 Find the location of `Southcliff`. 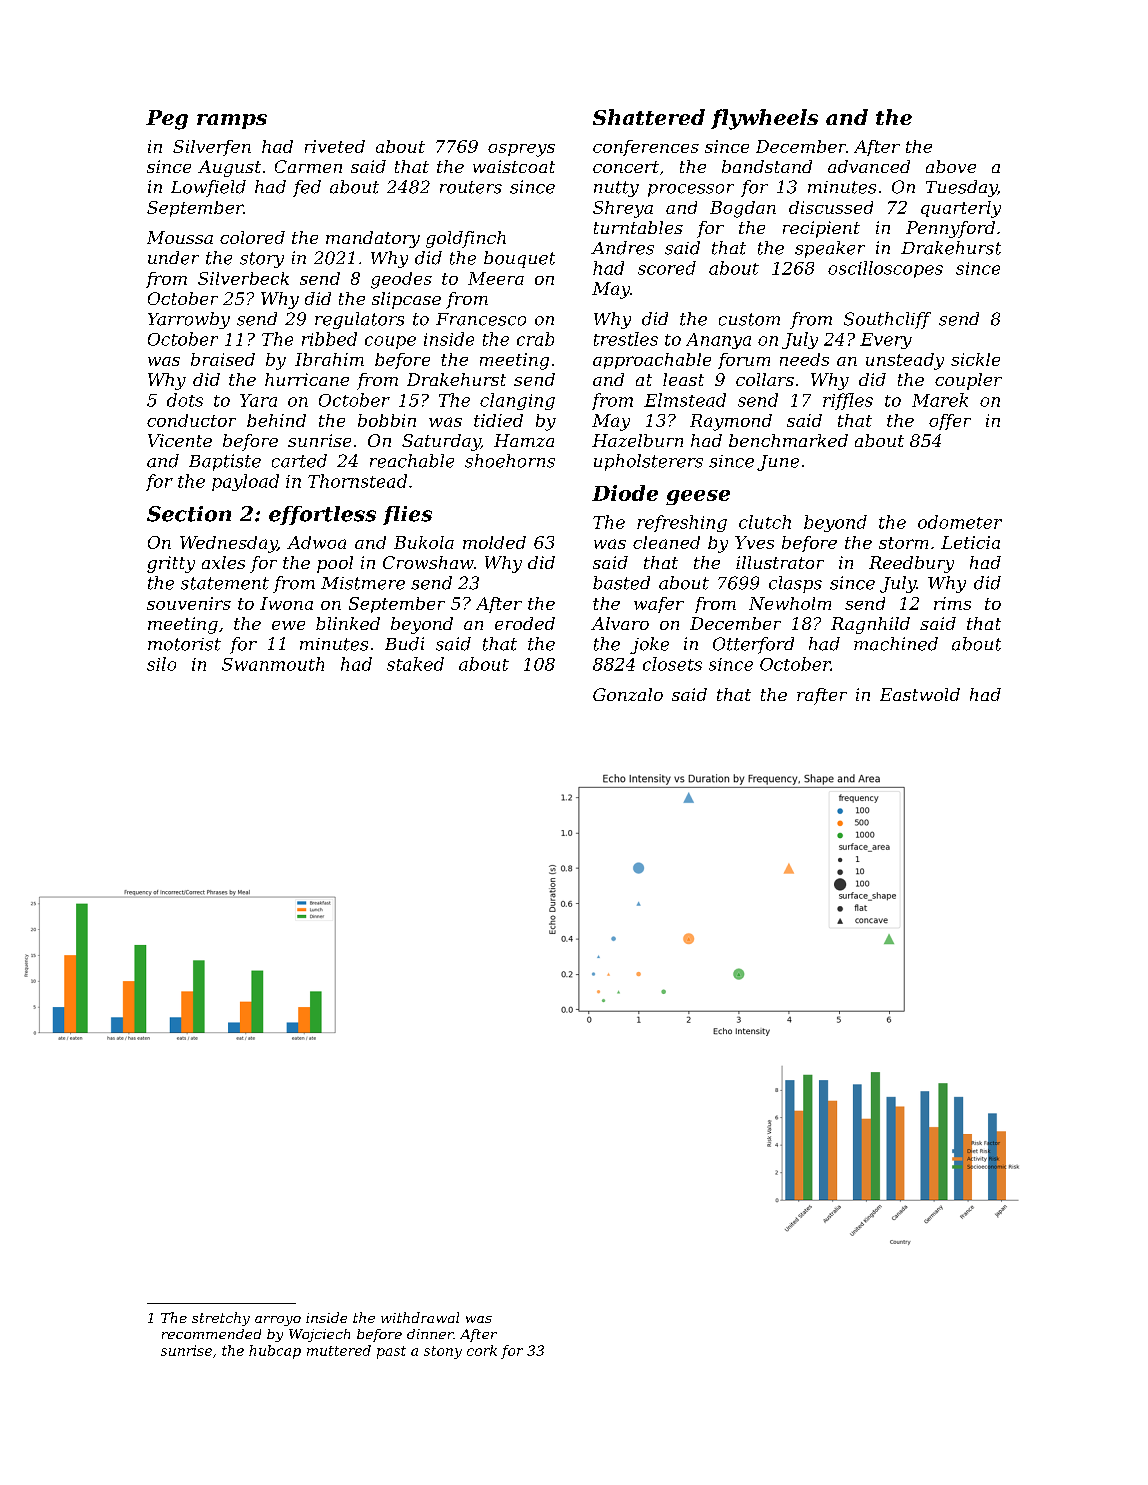

Southcliff is located at coordinates (887, 320).
